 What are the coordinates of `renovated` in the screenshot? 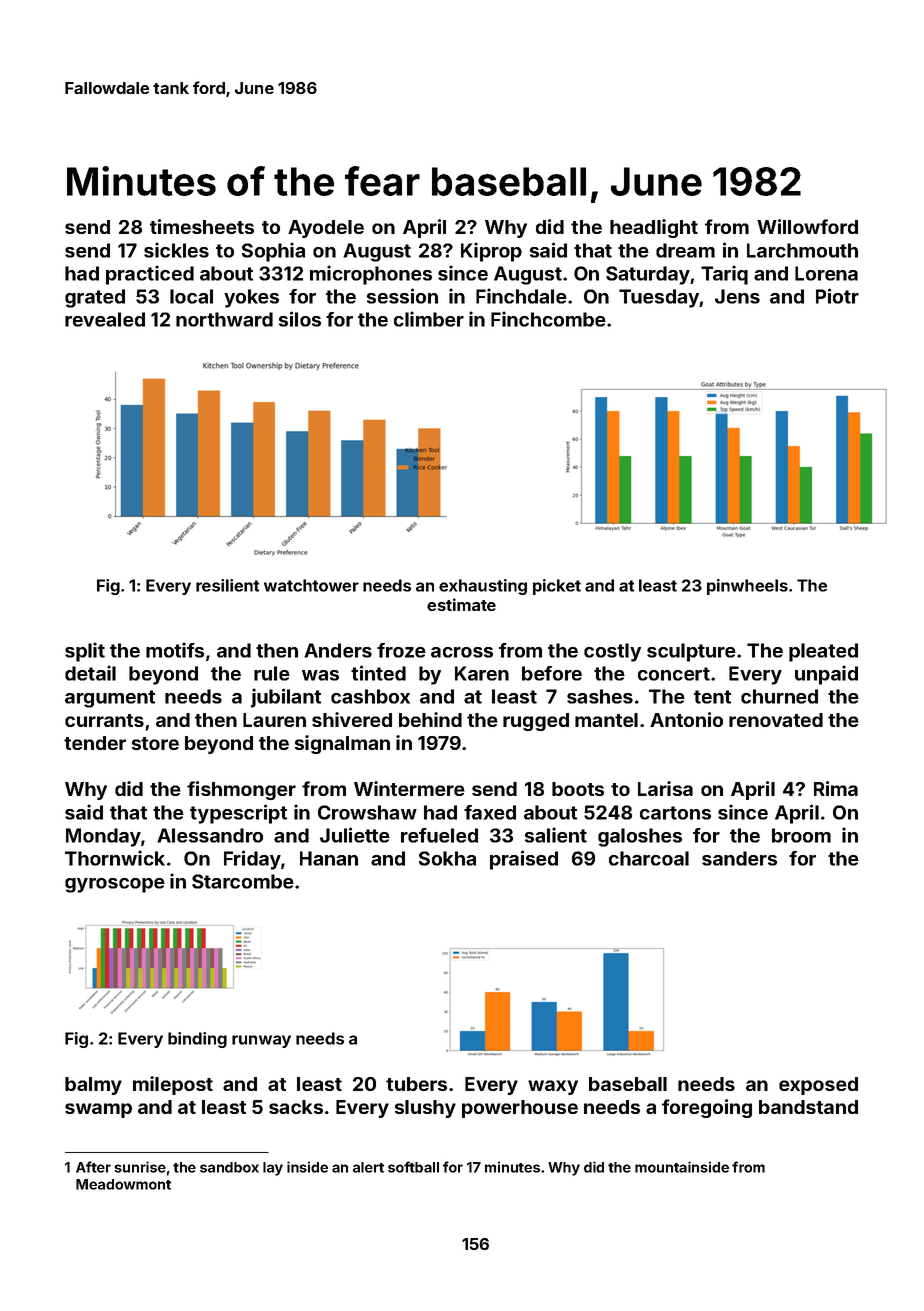 It's located at (776, 720).
